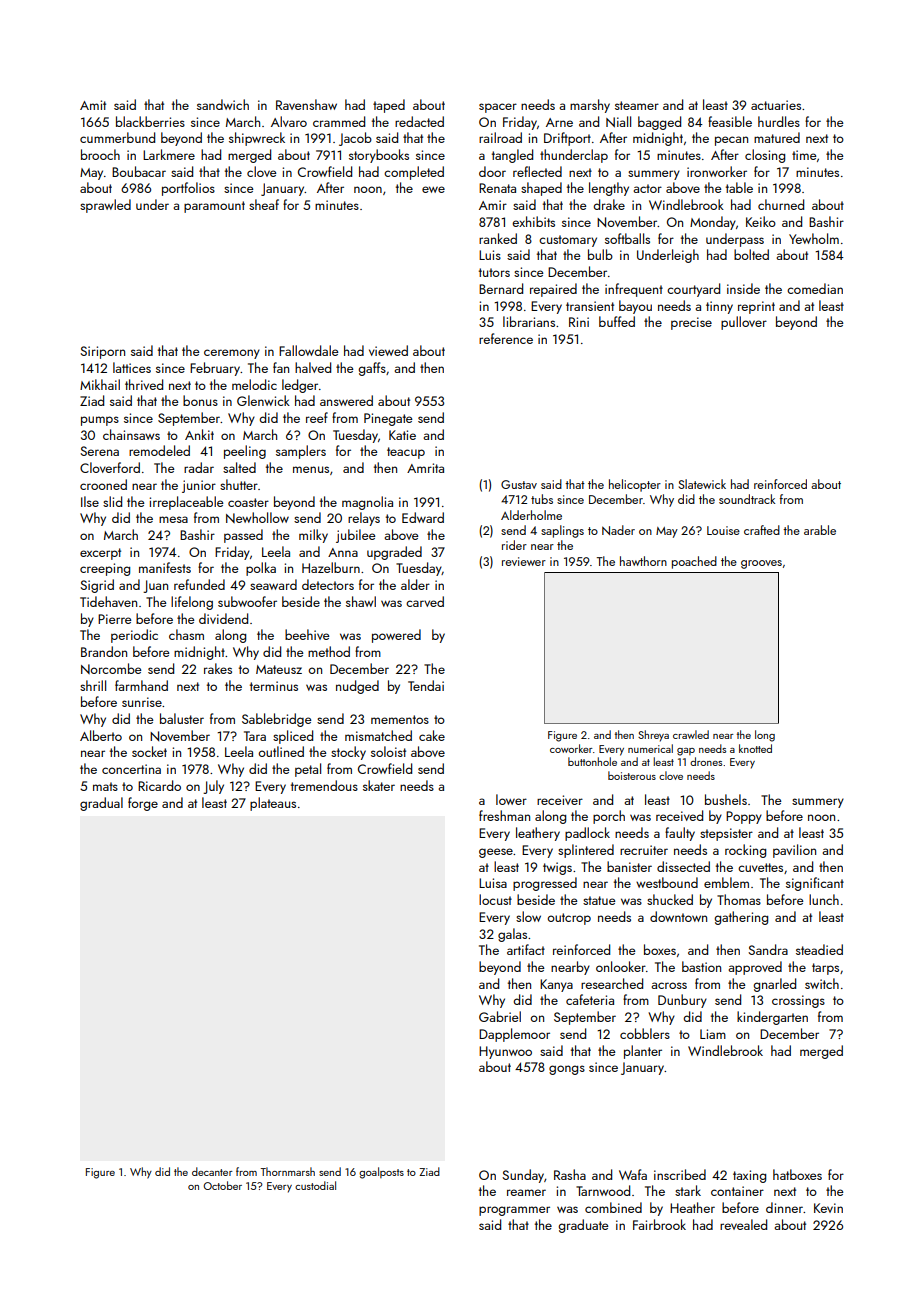 The width and height of the image is (924, 1308). I want to click on steadied, so click(819, 949).
